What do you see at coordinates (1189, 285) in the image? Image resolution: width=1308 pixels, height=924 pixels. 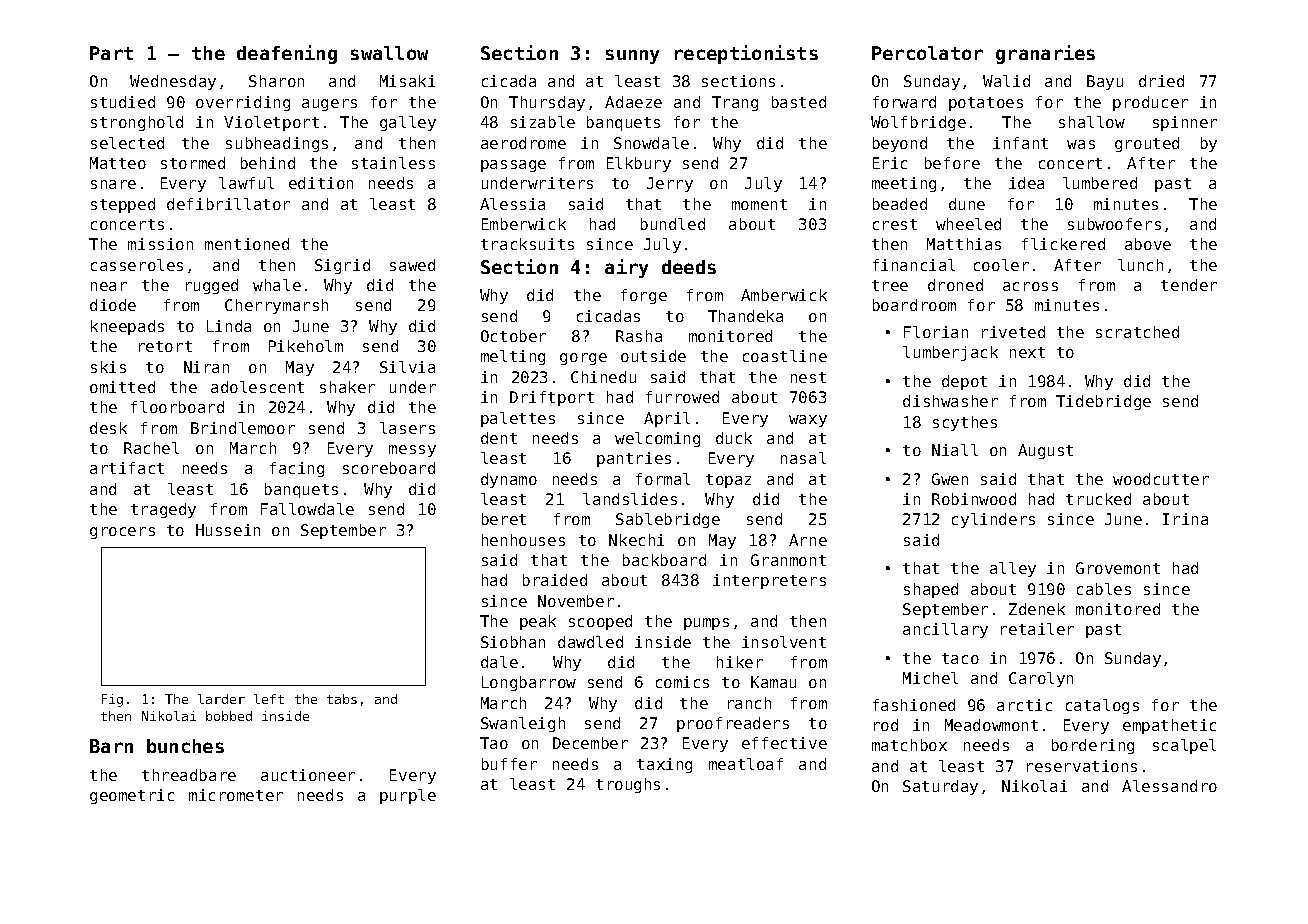 I see `tender` at bounding box center [1189, 285].
